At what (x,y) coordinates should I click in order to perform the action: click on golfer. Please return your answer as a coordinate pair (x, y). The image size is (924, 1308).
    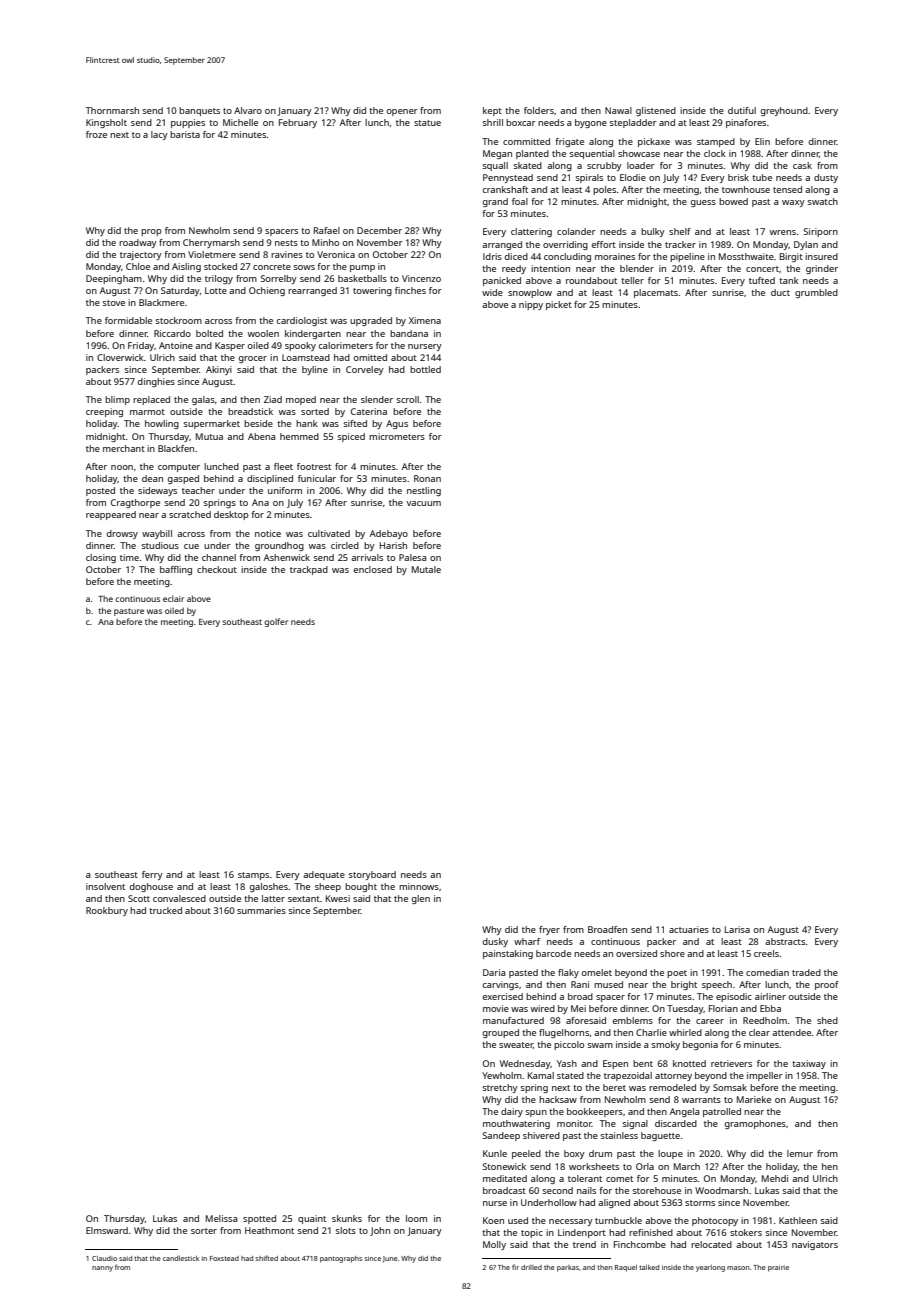
    Looking at the image, I should click on (276, 622).
